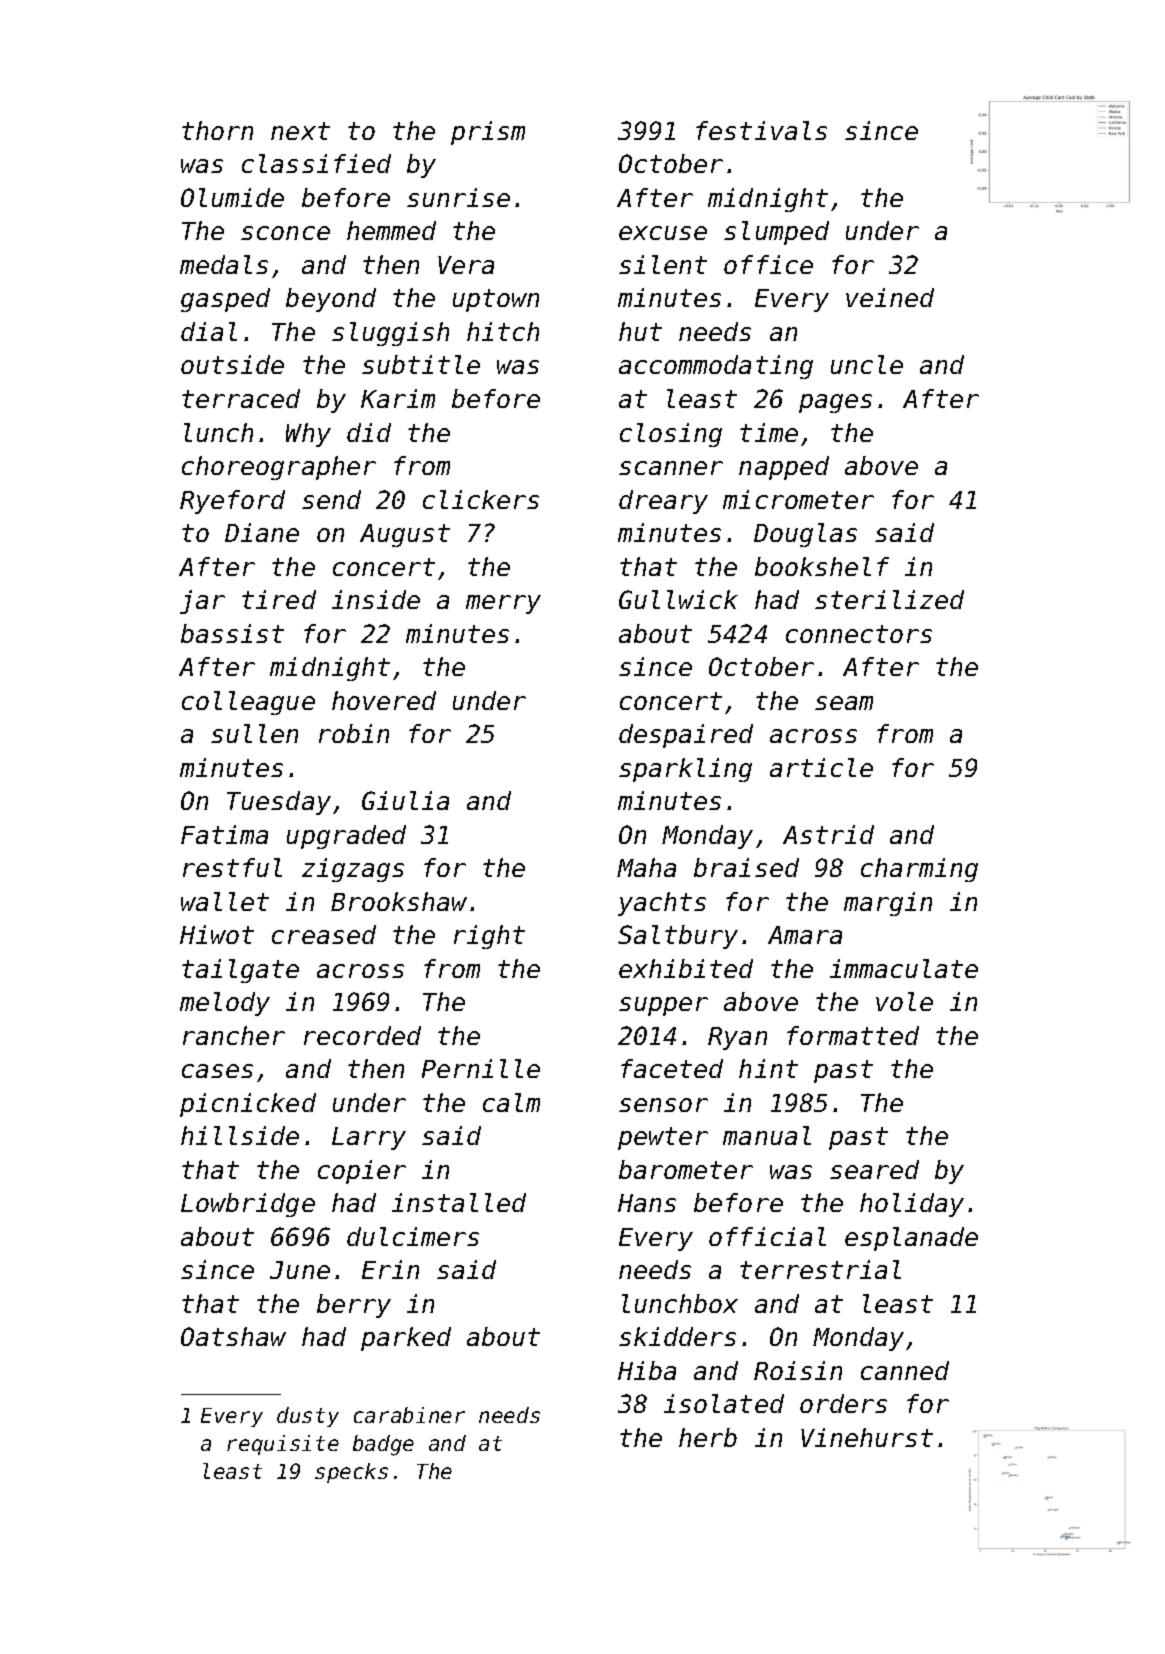 Image resolution: width=1165 pixels, height=1654 pixels. Describe the element at coordinates (283, 1445) in the screenshot. I see `requisite` at that location.
